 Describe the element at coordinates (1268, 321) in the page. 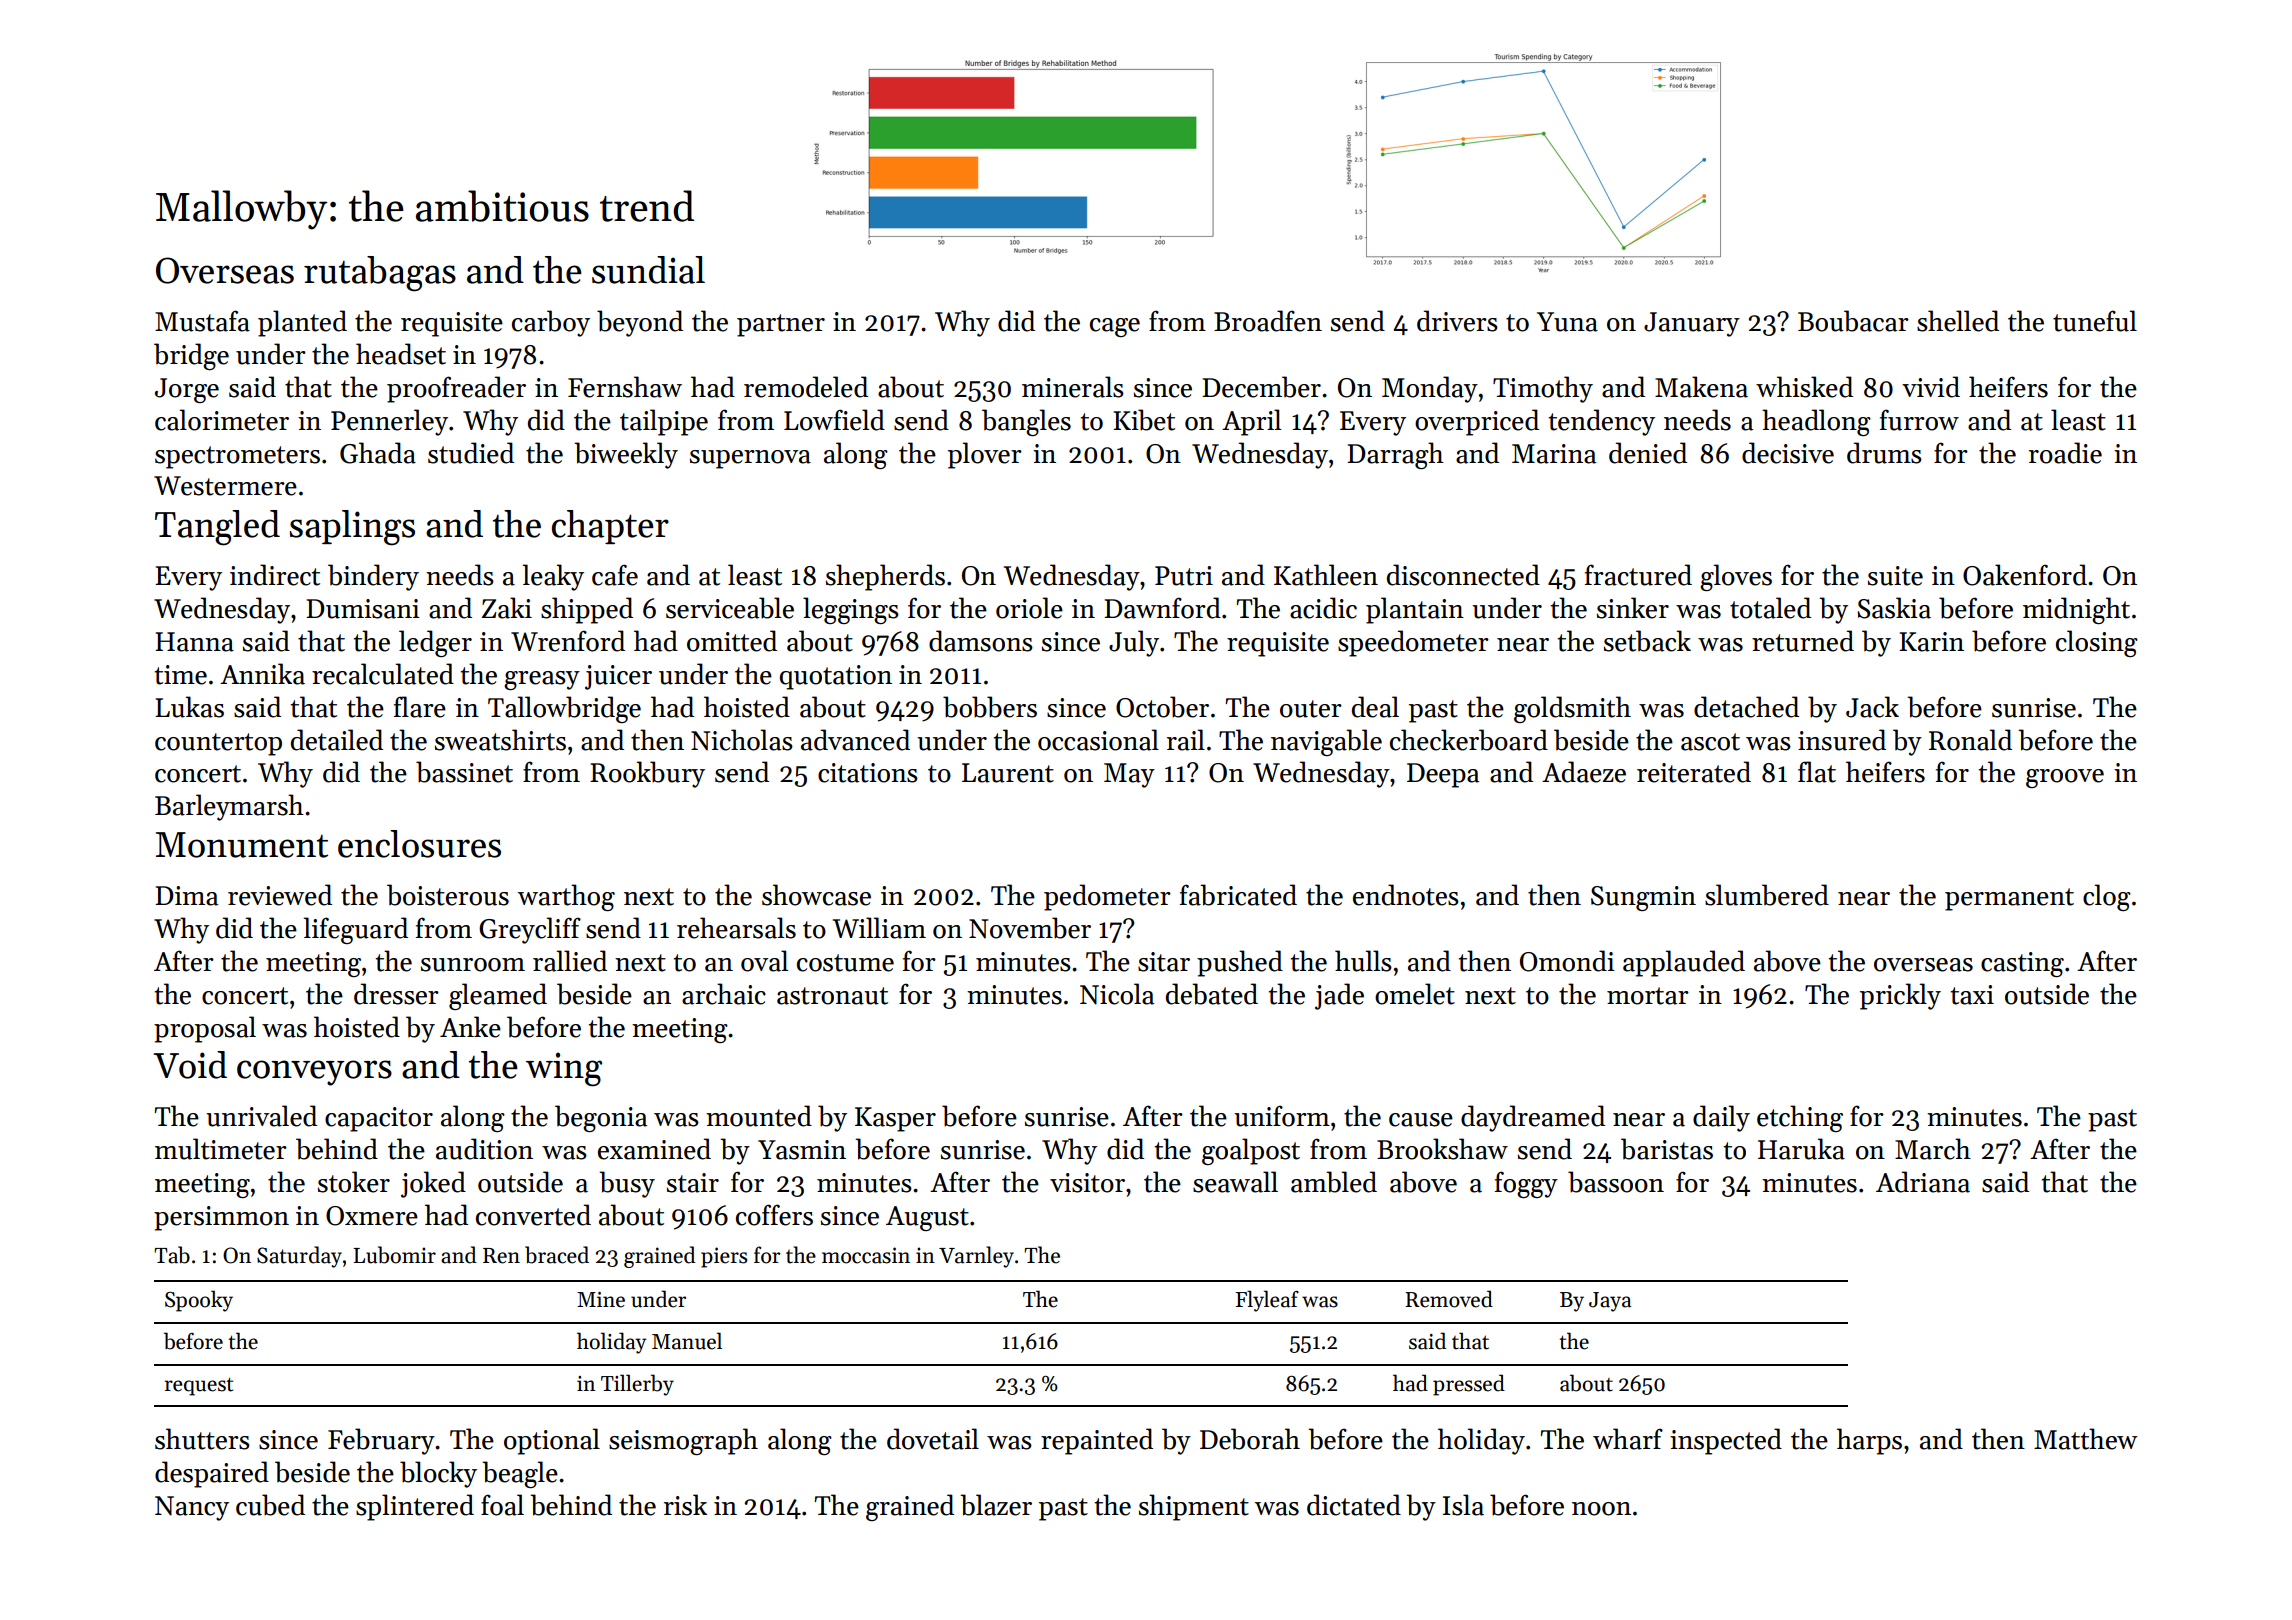

I see `Broadfen` at that location.
